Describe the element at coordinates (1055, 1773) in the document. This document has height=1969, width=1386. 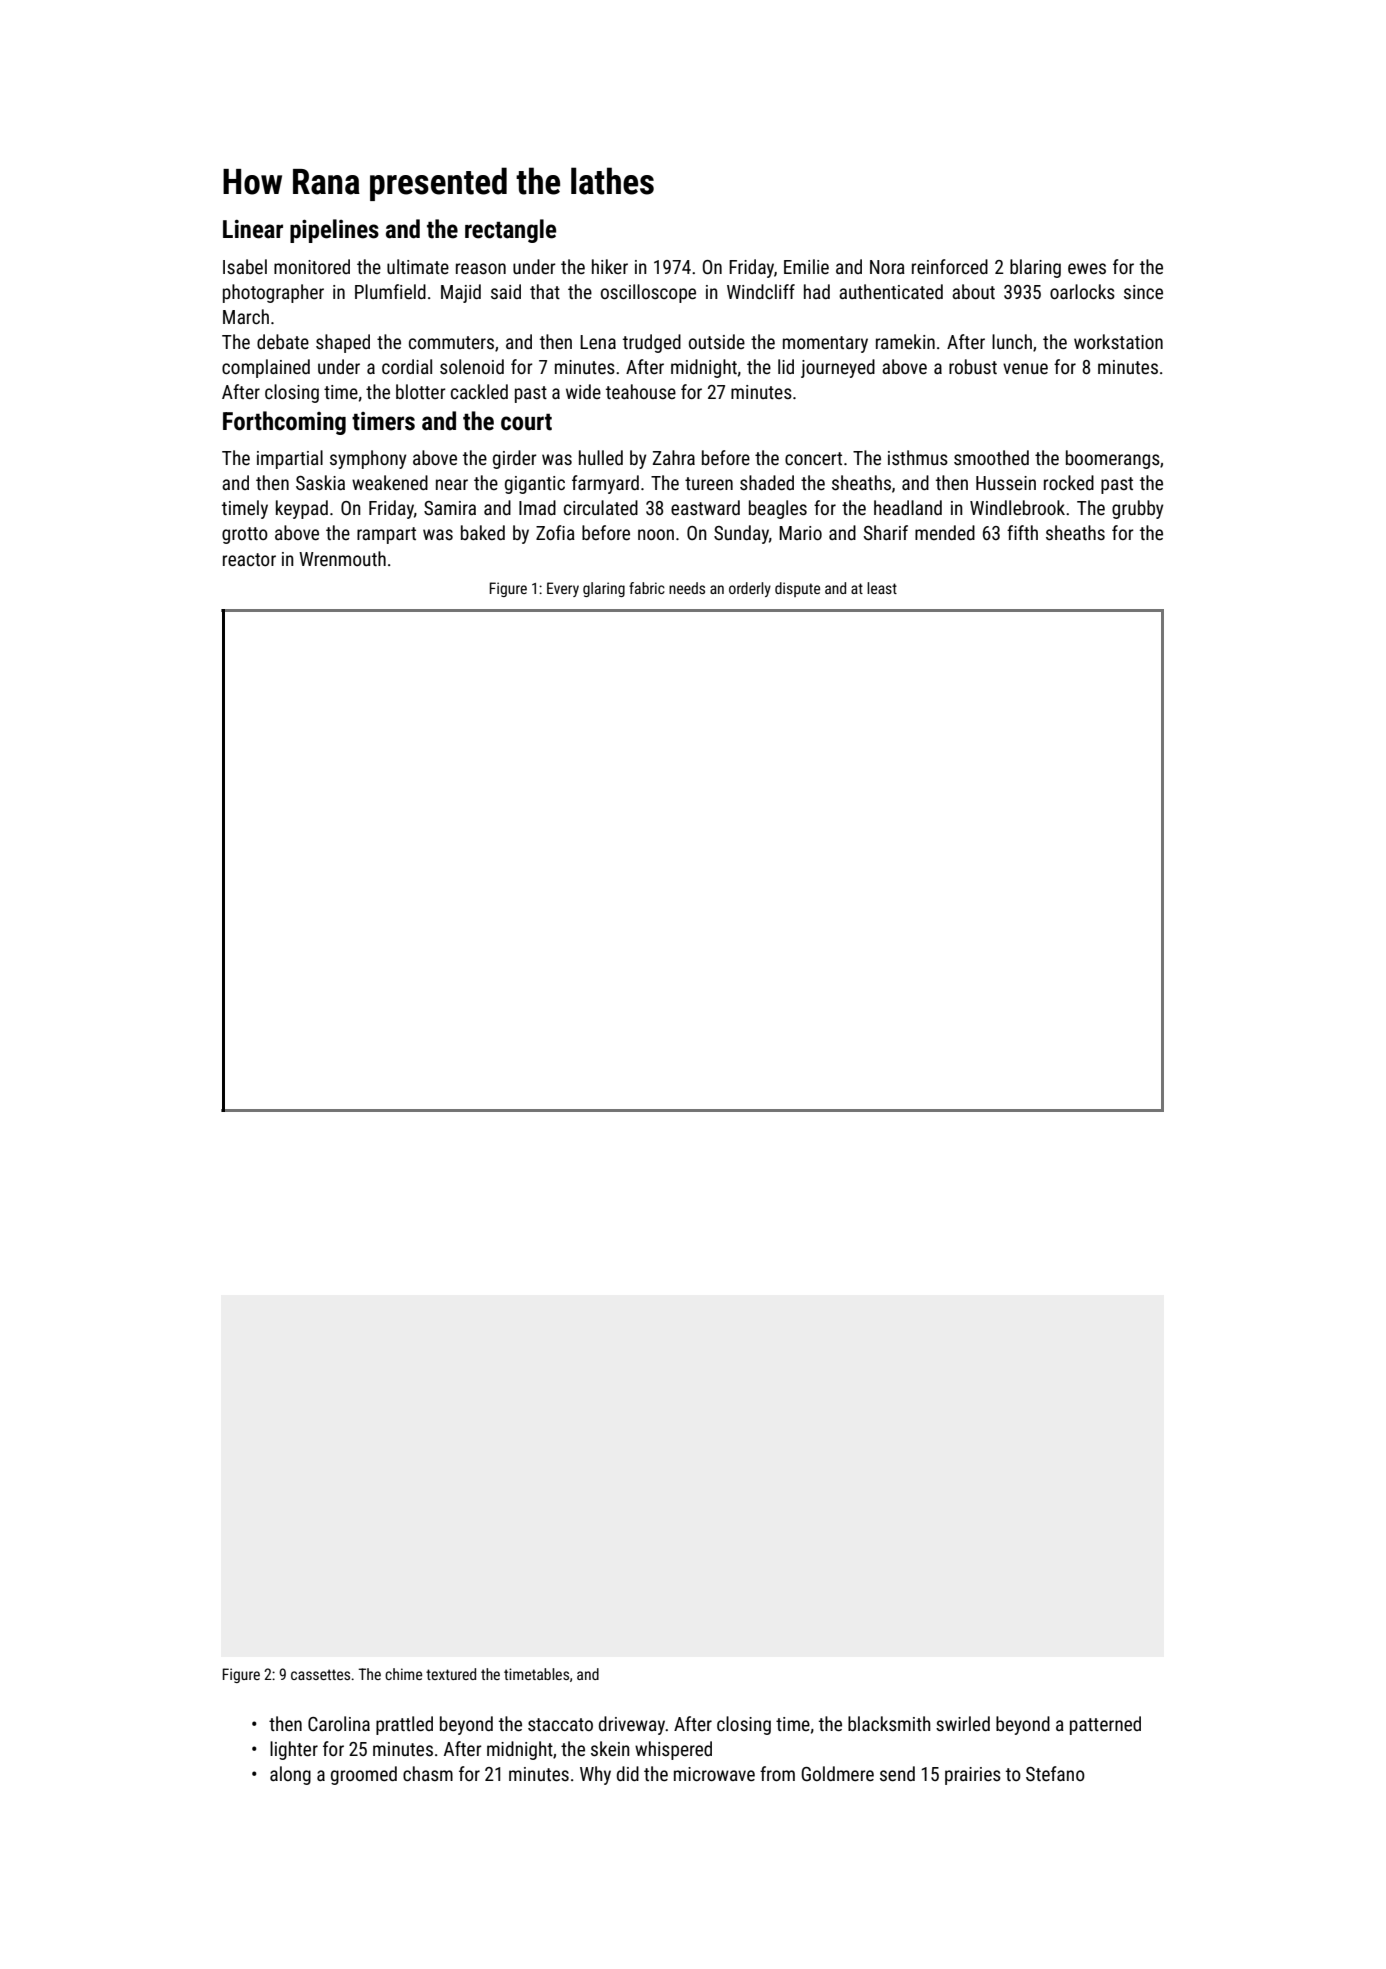
I see `Stefano` at that location.
